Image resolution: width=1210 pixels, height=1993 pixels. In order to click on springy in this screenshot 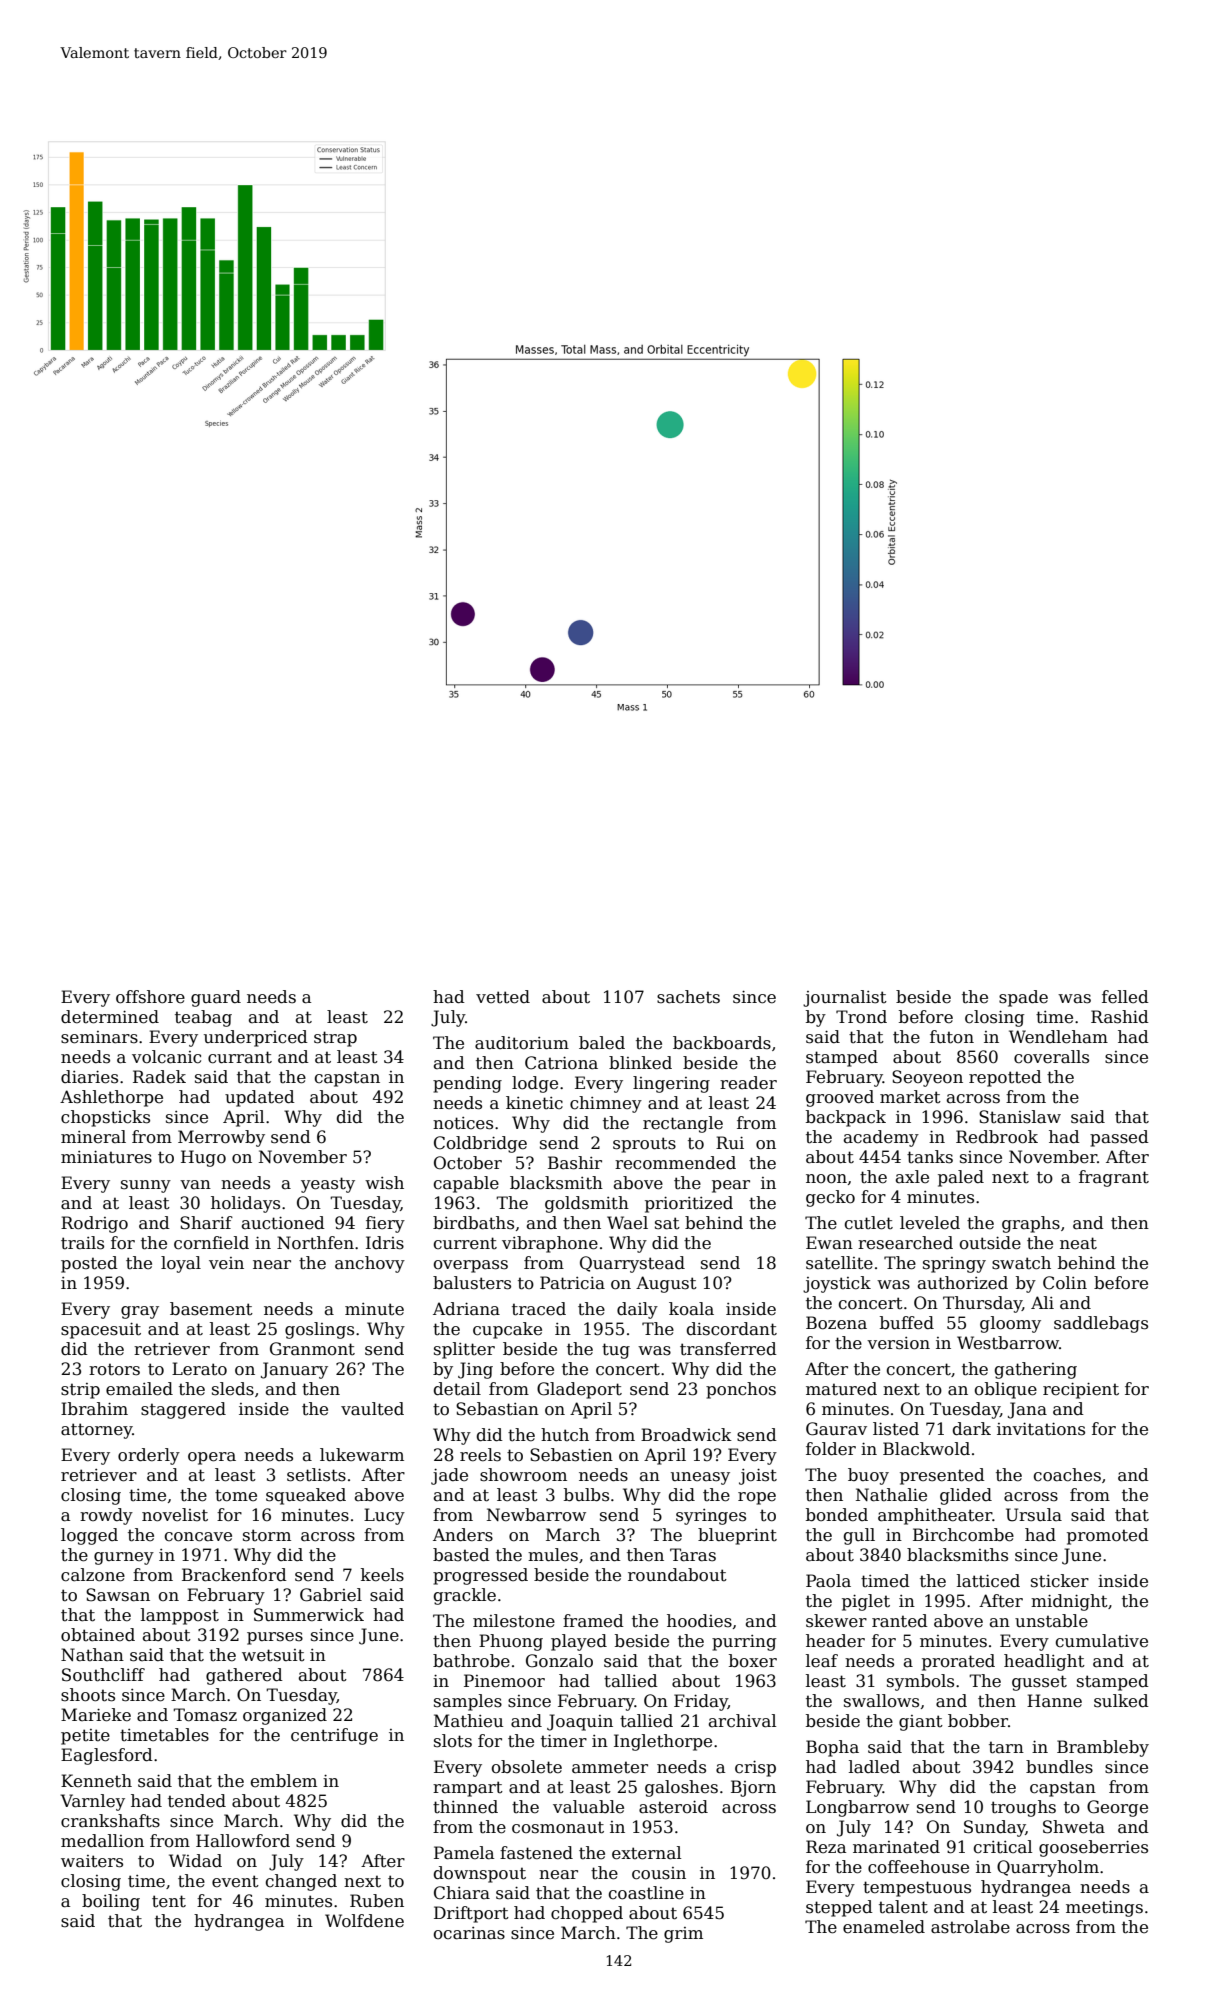, I will do `click(954, 1265)`.
